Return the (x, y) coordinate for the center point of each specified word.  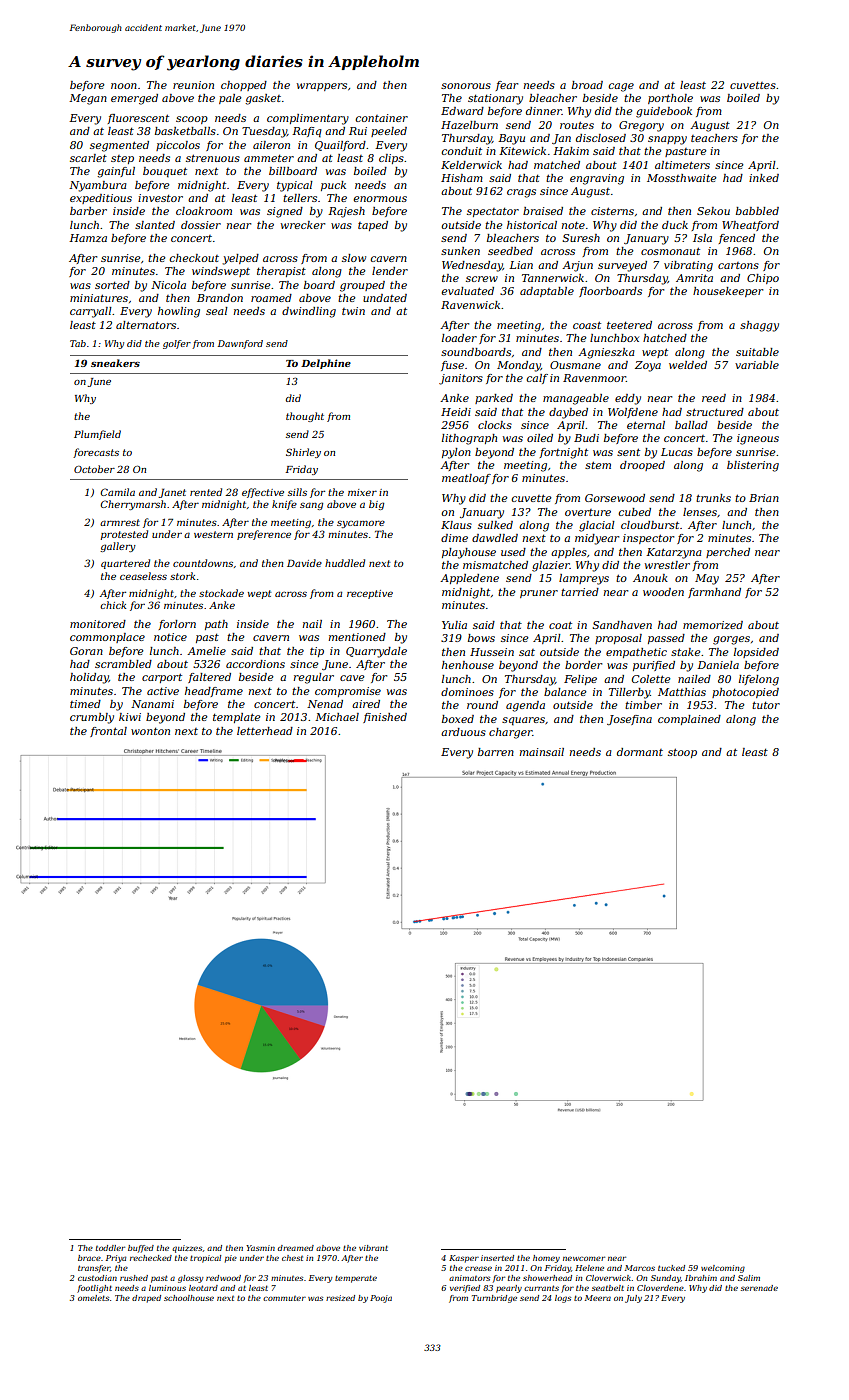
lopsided (756, 653)
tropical (205, 1259)
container (381, 118)
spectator (493, 212)
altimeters (682, 165)
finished (385, 718)
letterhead (265, 731)
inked (764, 178)
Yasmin (260, 1248)
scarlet (88, 158)
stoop (682, 753)
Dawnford (240, 344)
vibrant (373, 1248)
